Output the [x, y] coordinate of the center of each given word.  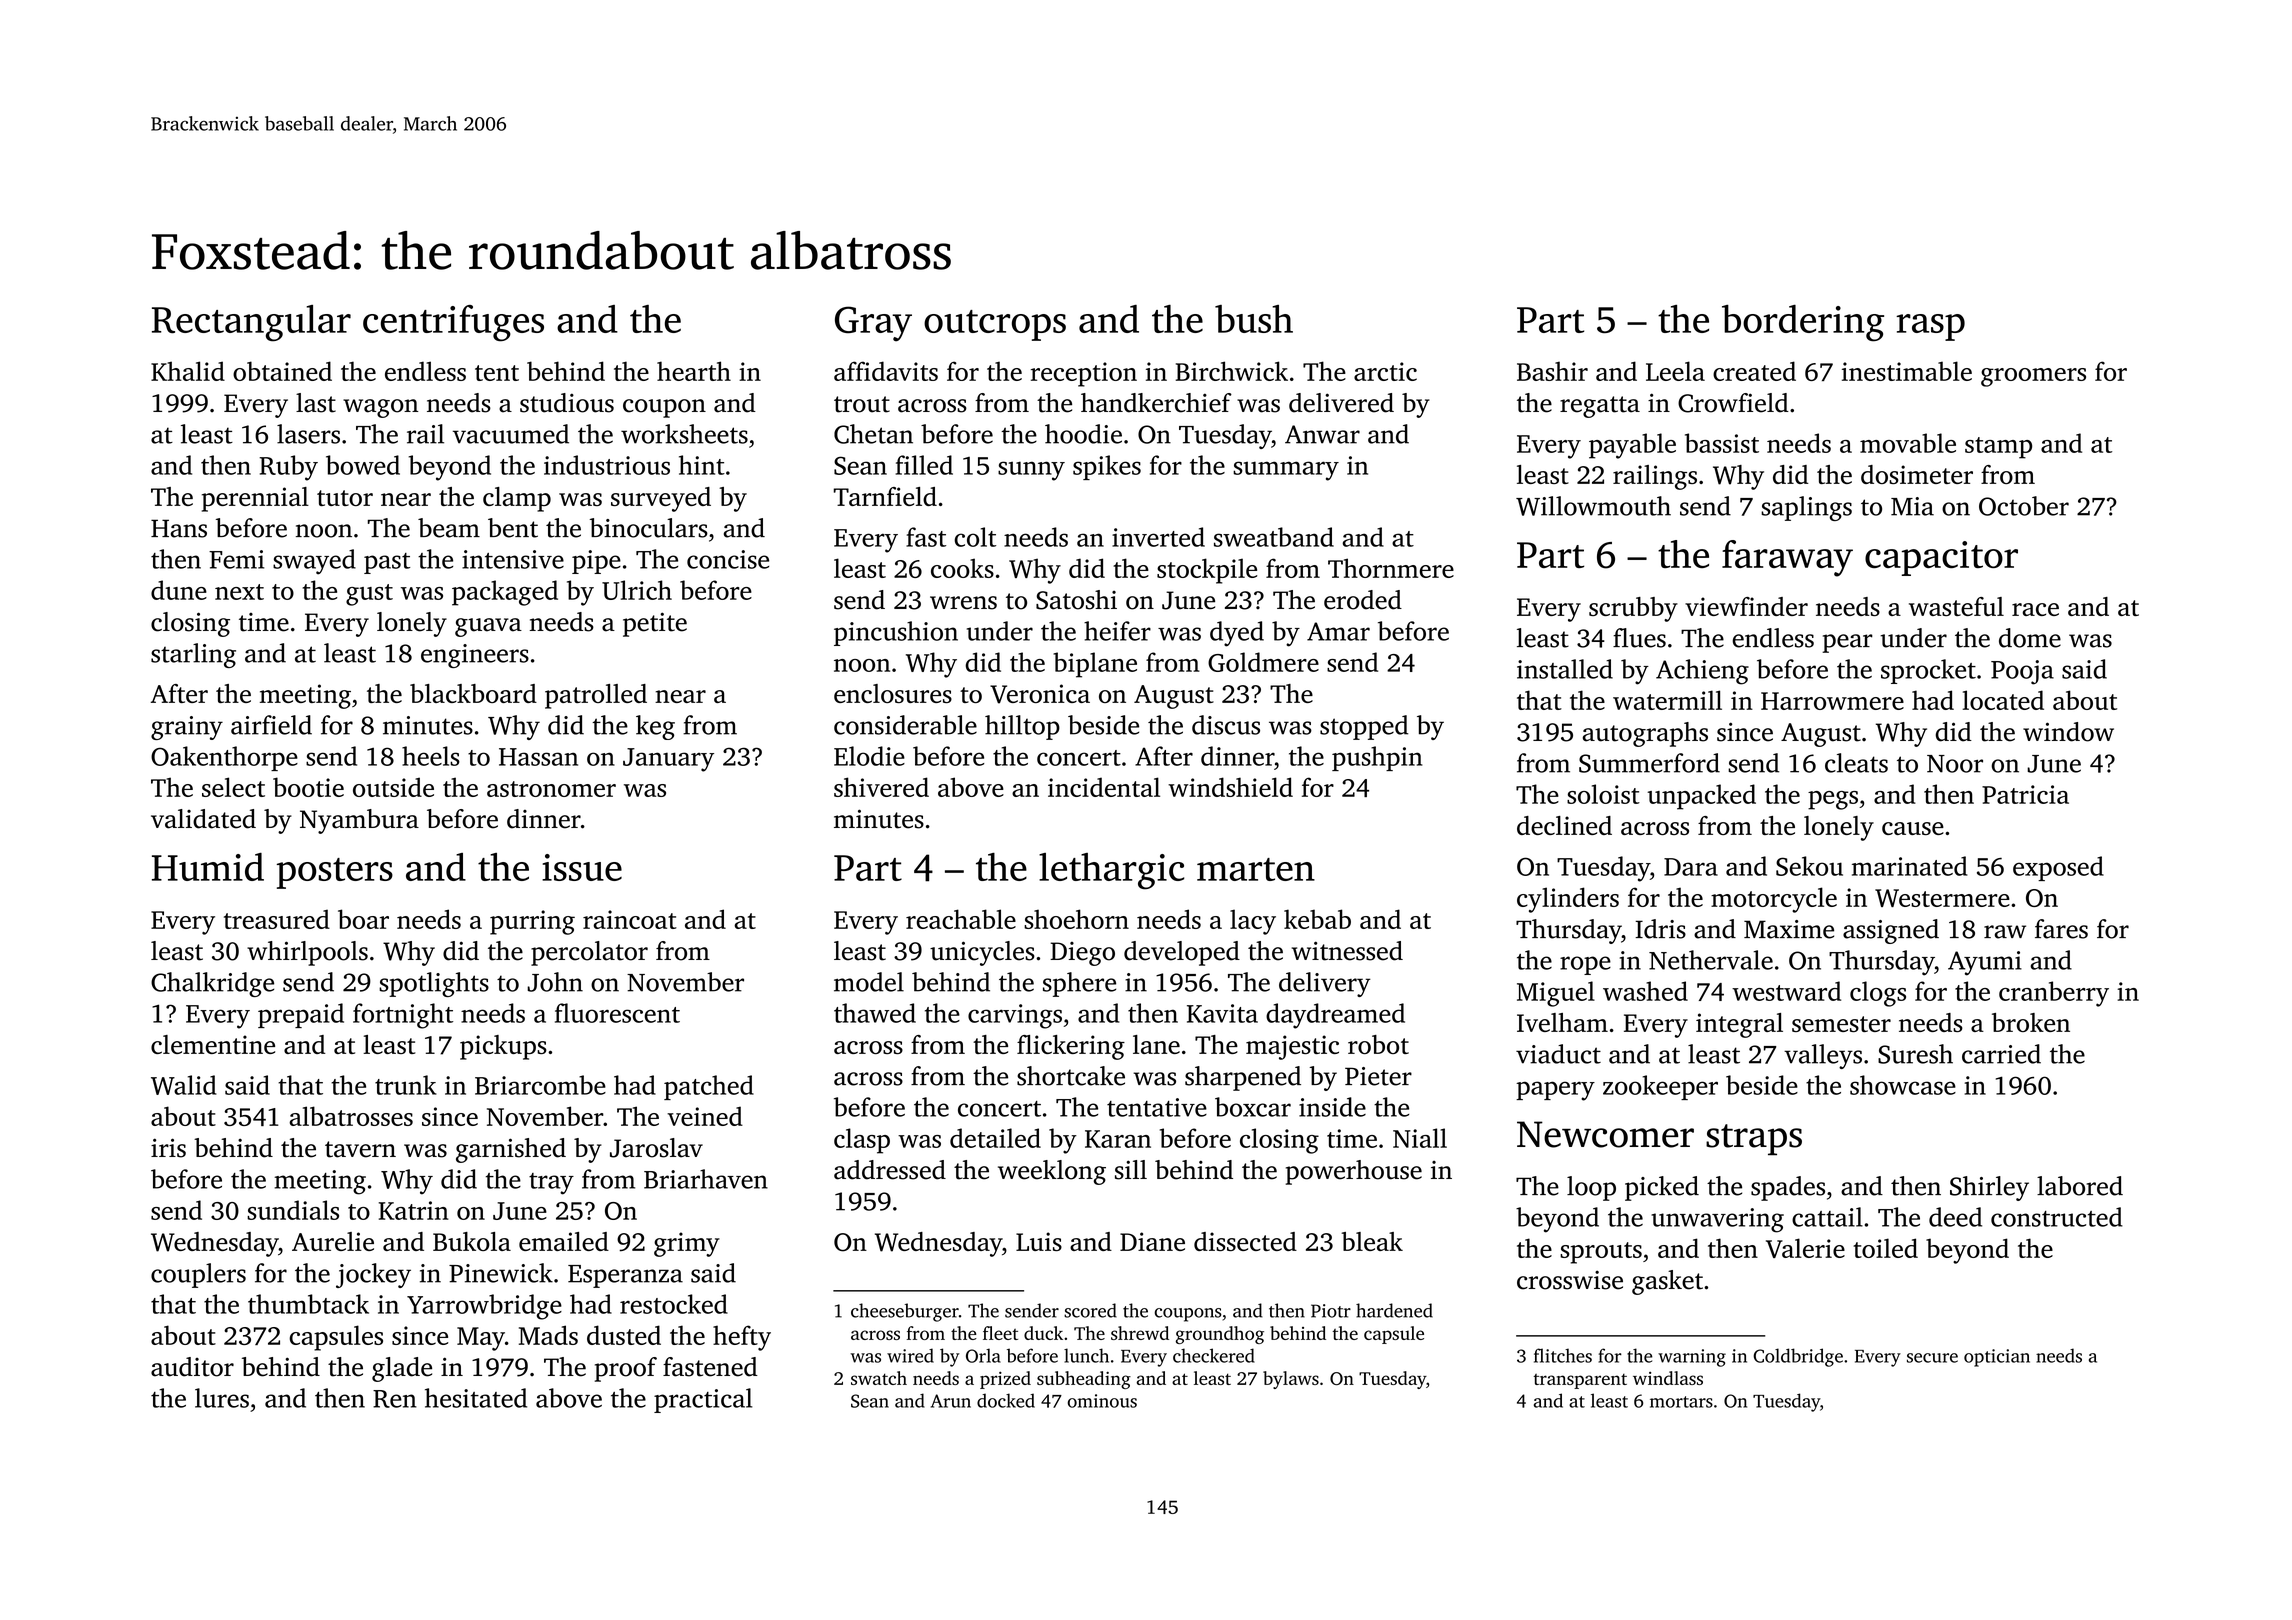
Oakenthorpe [224, 758]
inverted [1158, 537]
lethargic [1111, 871]
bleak [1372, 1241]
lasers [308, 434]
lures [222, 1398]
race [2035, 609]
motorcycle [1774, 900]
